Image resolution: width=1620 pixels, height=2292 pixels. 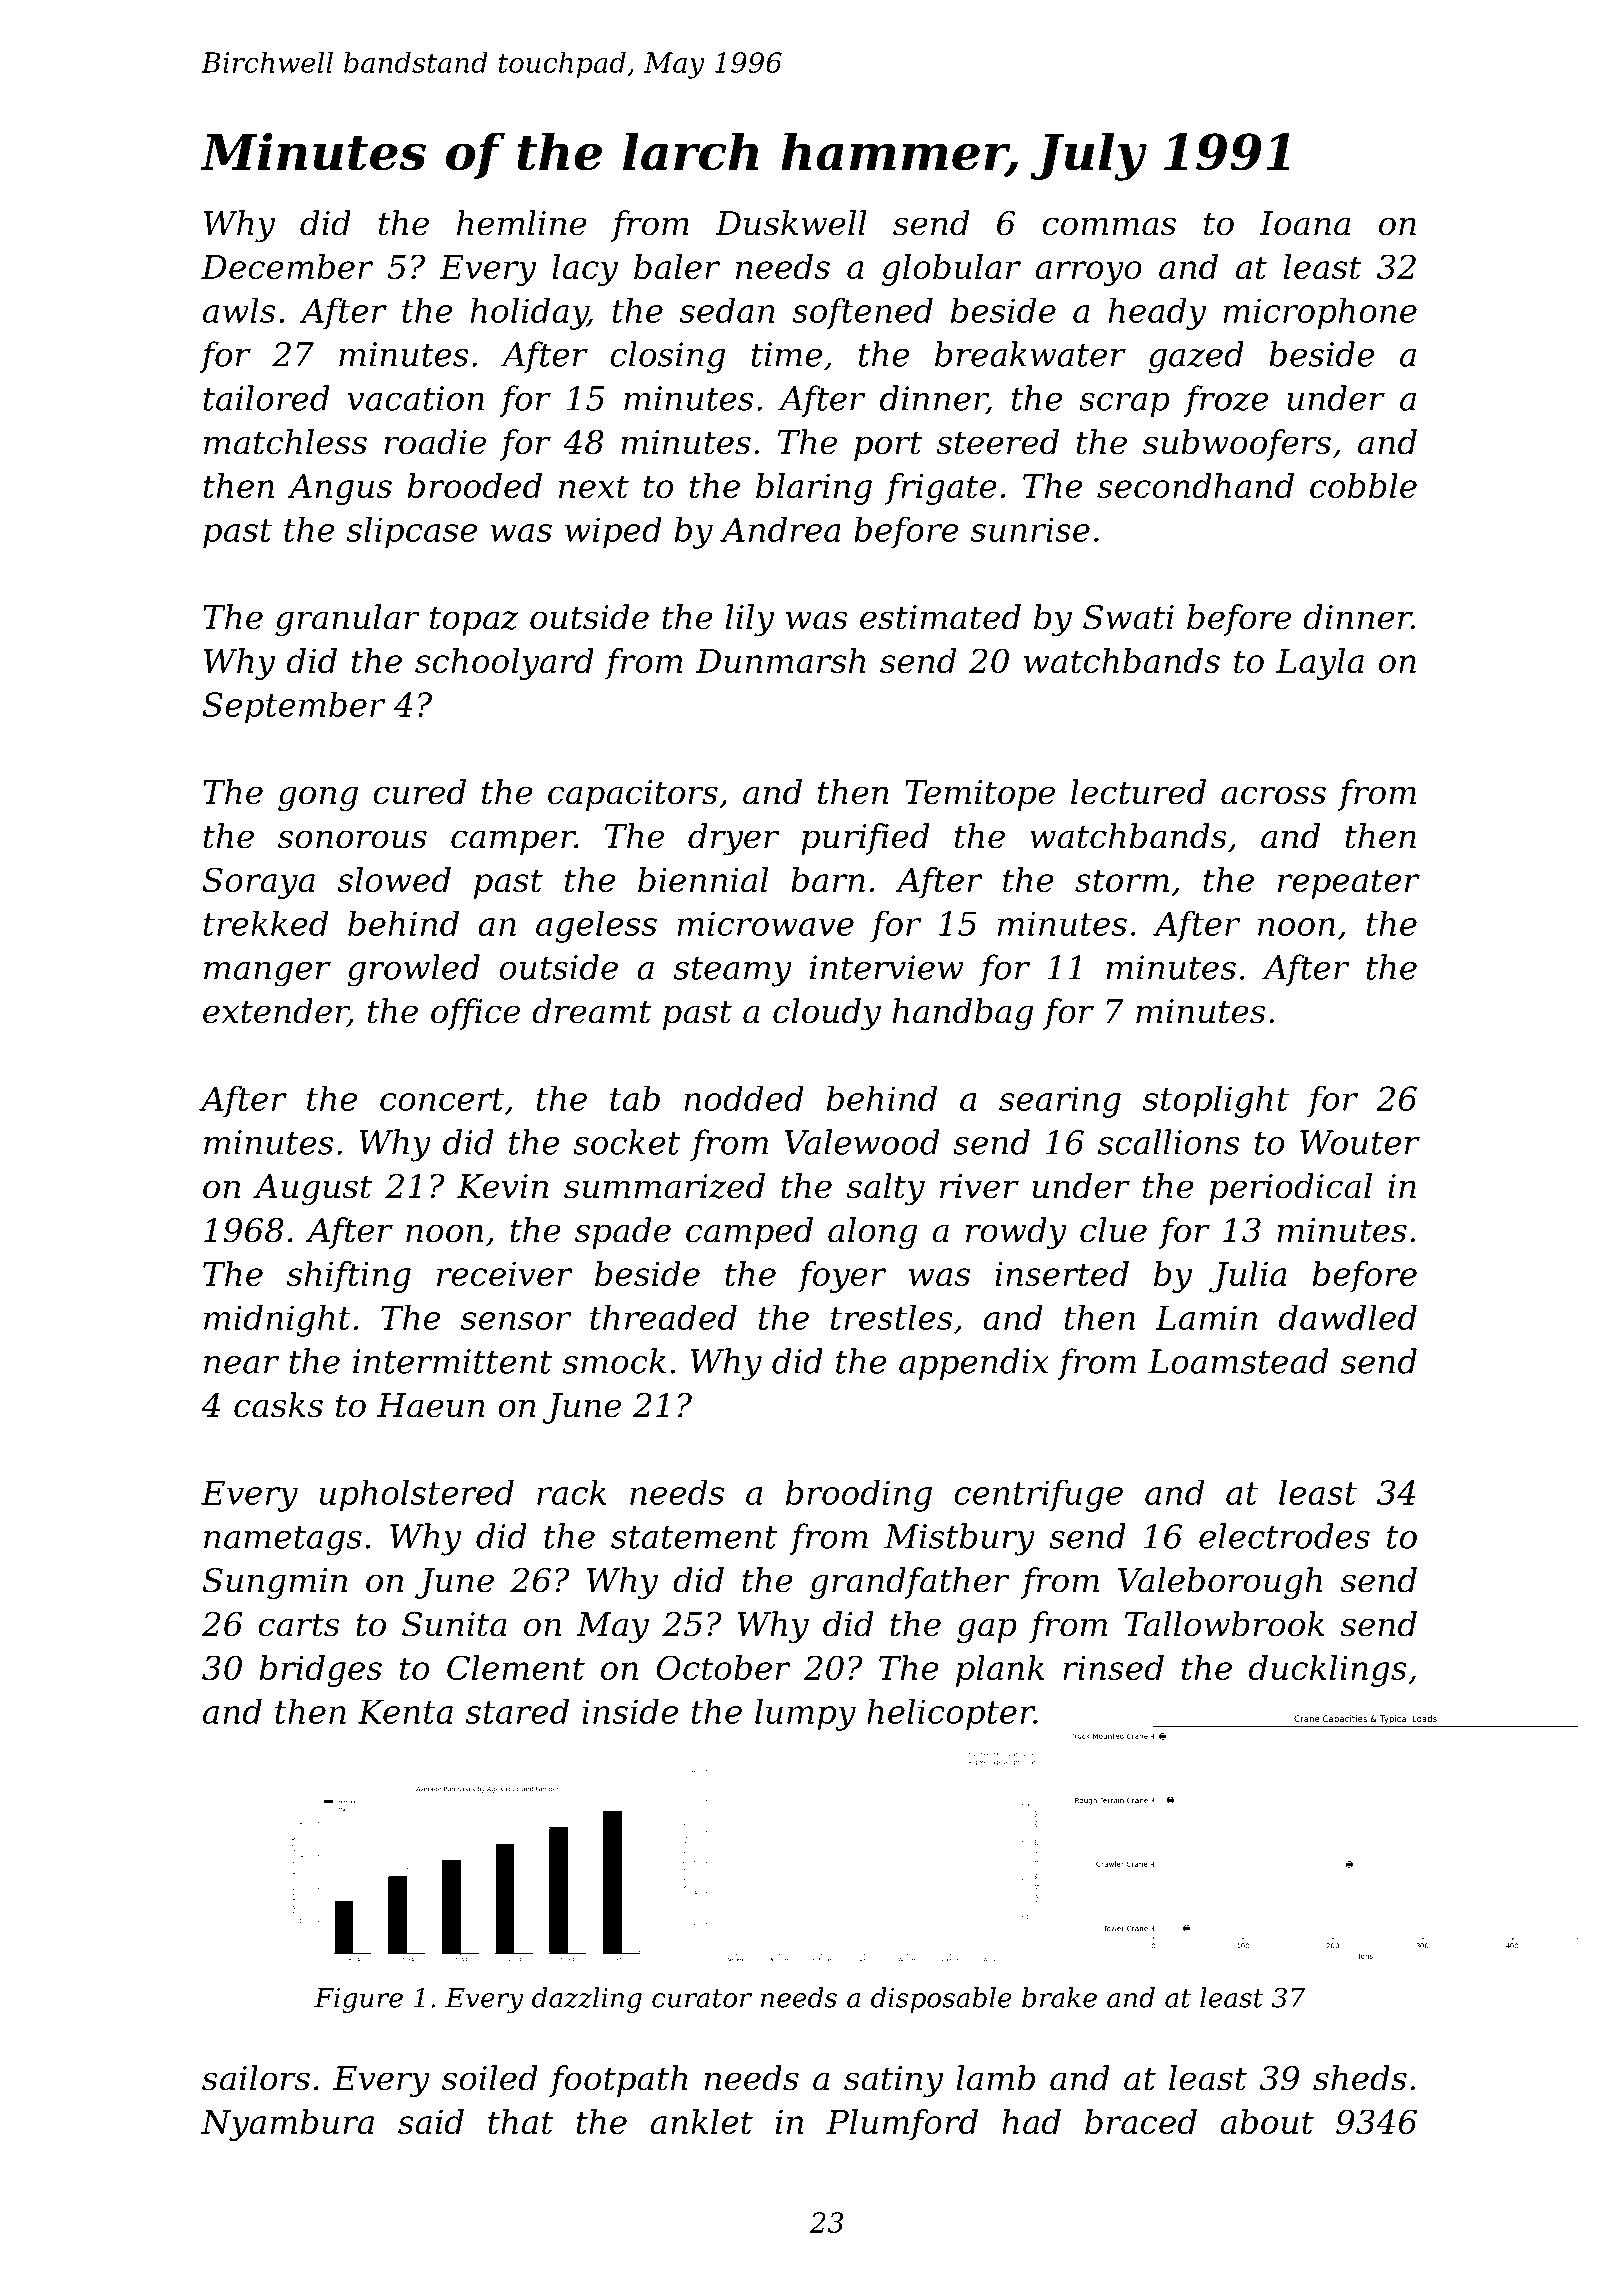 What do you see at coordinates (1138, 792) in the screenshot?
I see `lectured` at bounding box center [1138, 792].
